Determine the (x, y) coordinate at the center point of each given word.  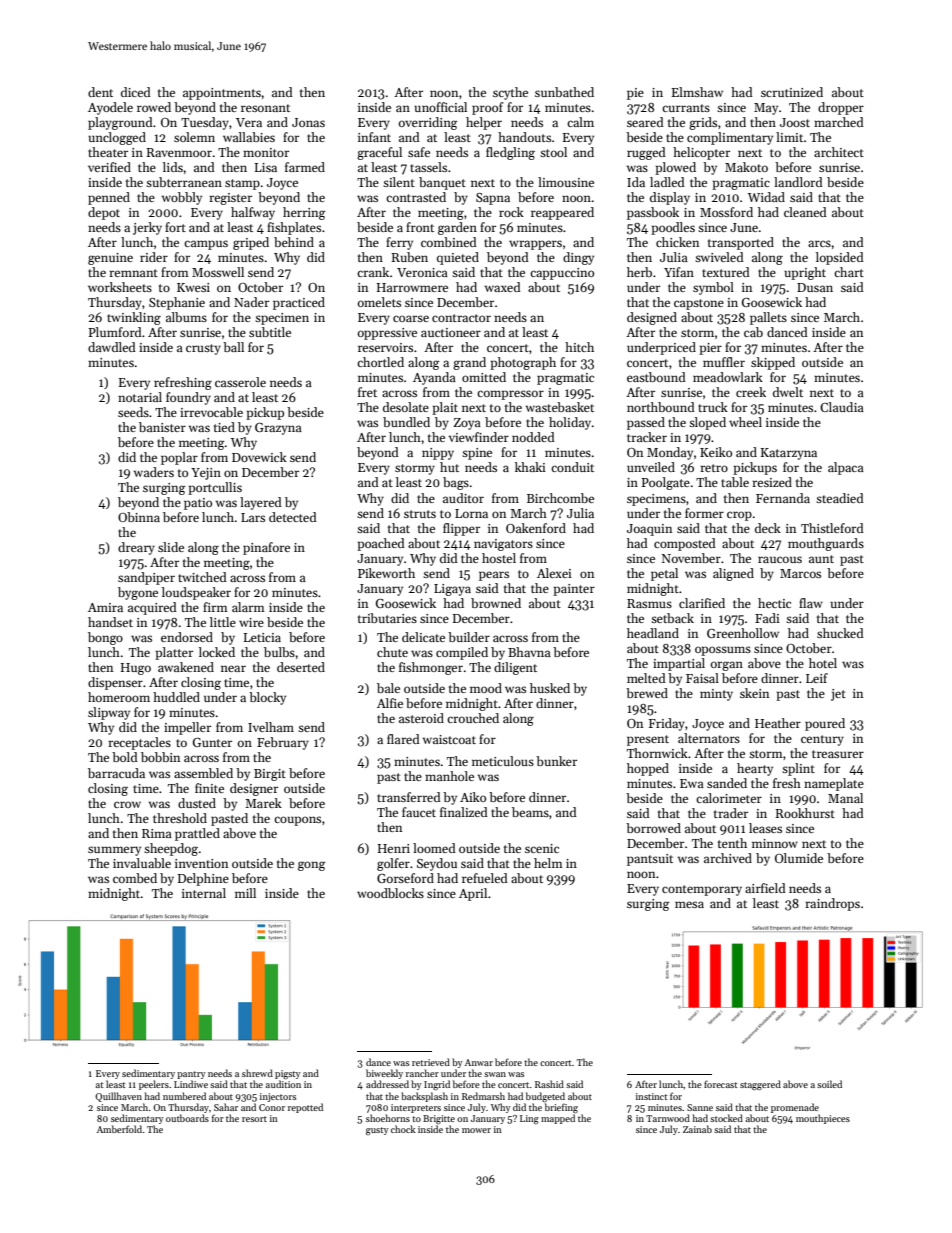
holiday (570, 423)
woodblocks (390, 893)
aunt (821, 559)
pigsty (288, 1075)
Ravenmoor (179, 152)
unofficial (440, 107)
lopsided (840, 258)
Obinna (139, 517)
